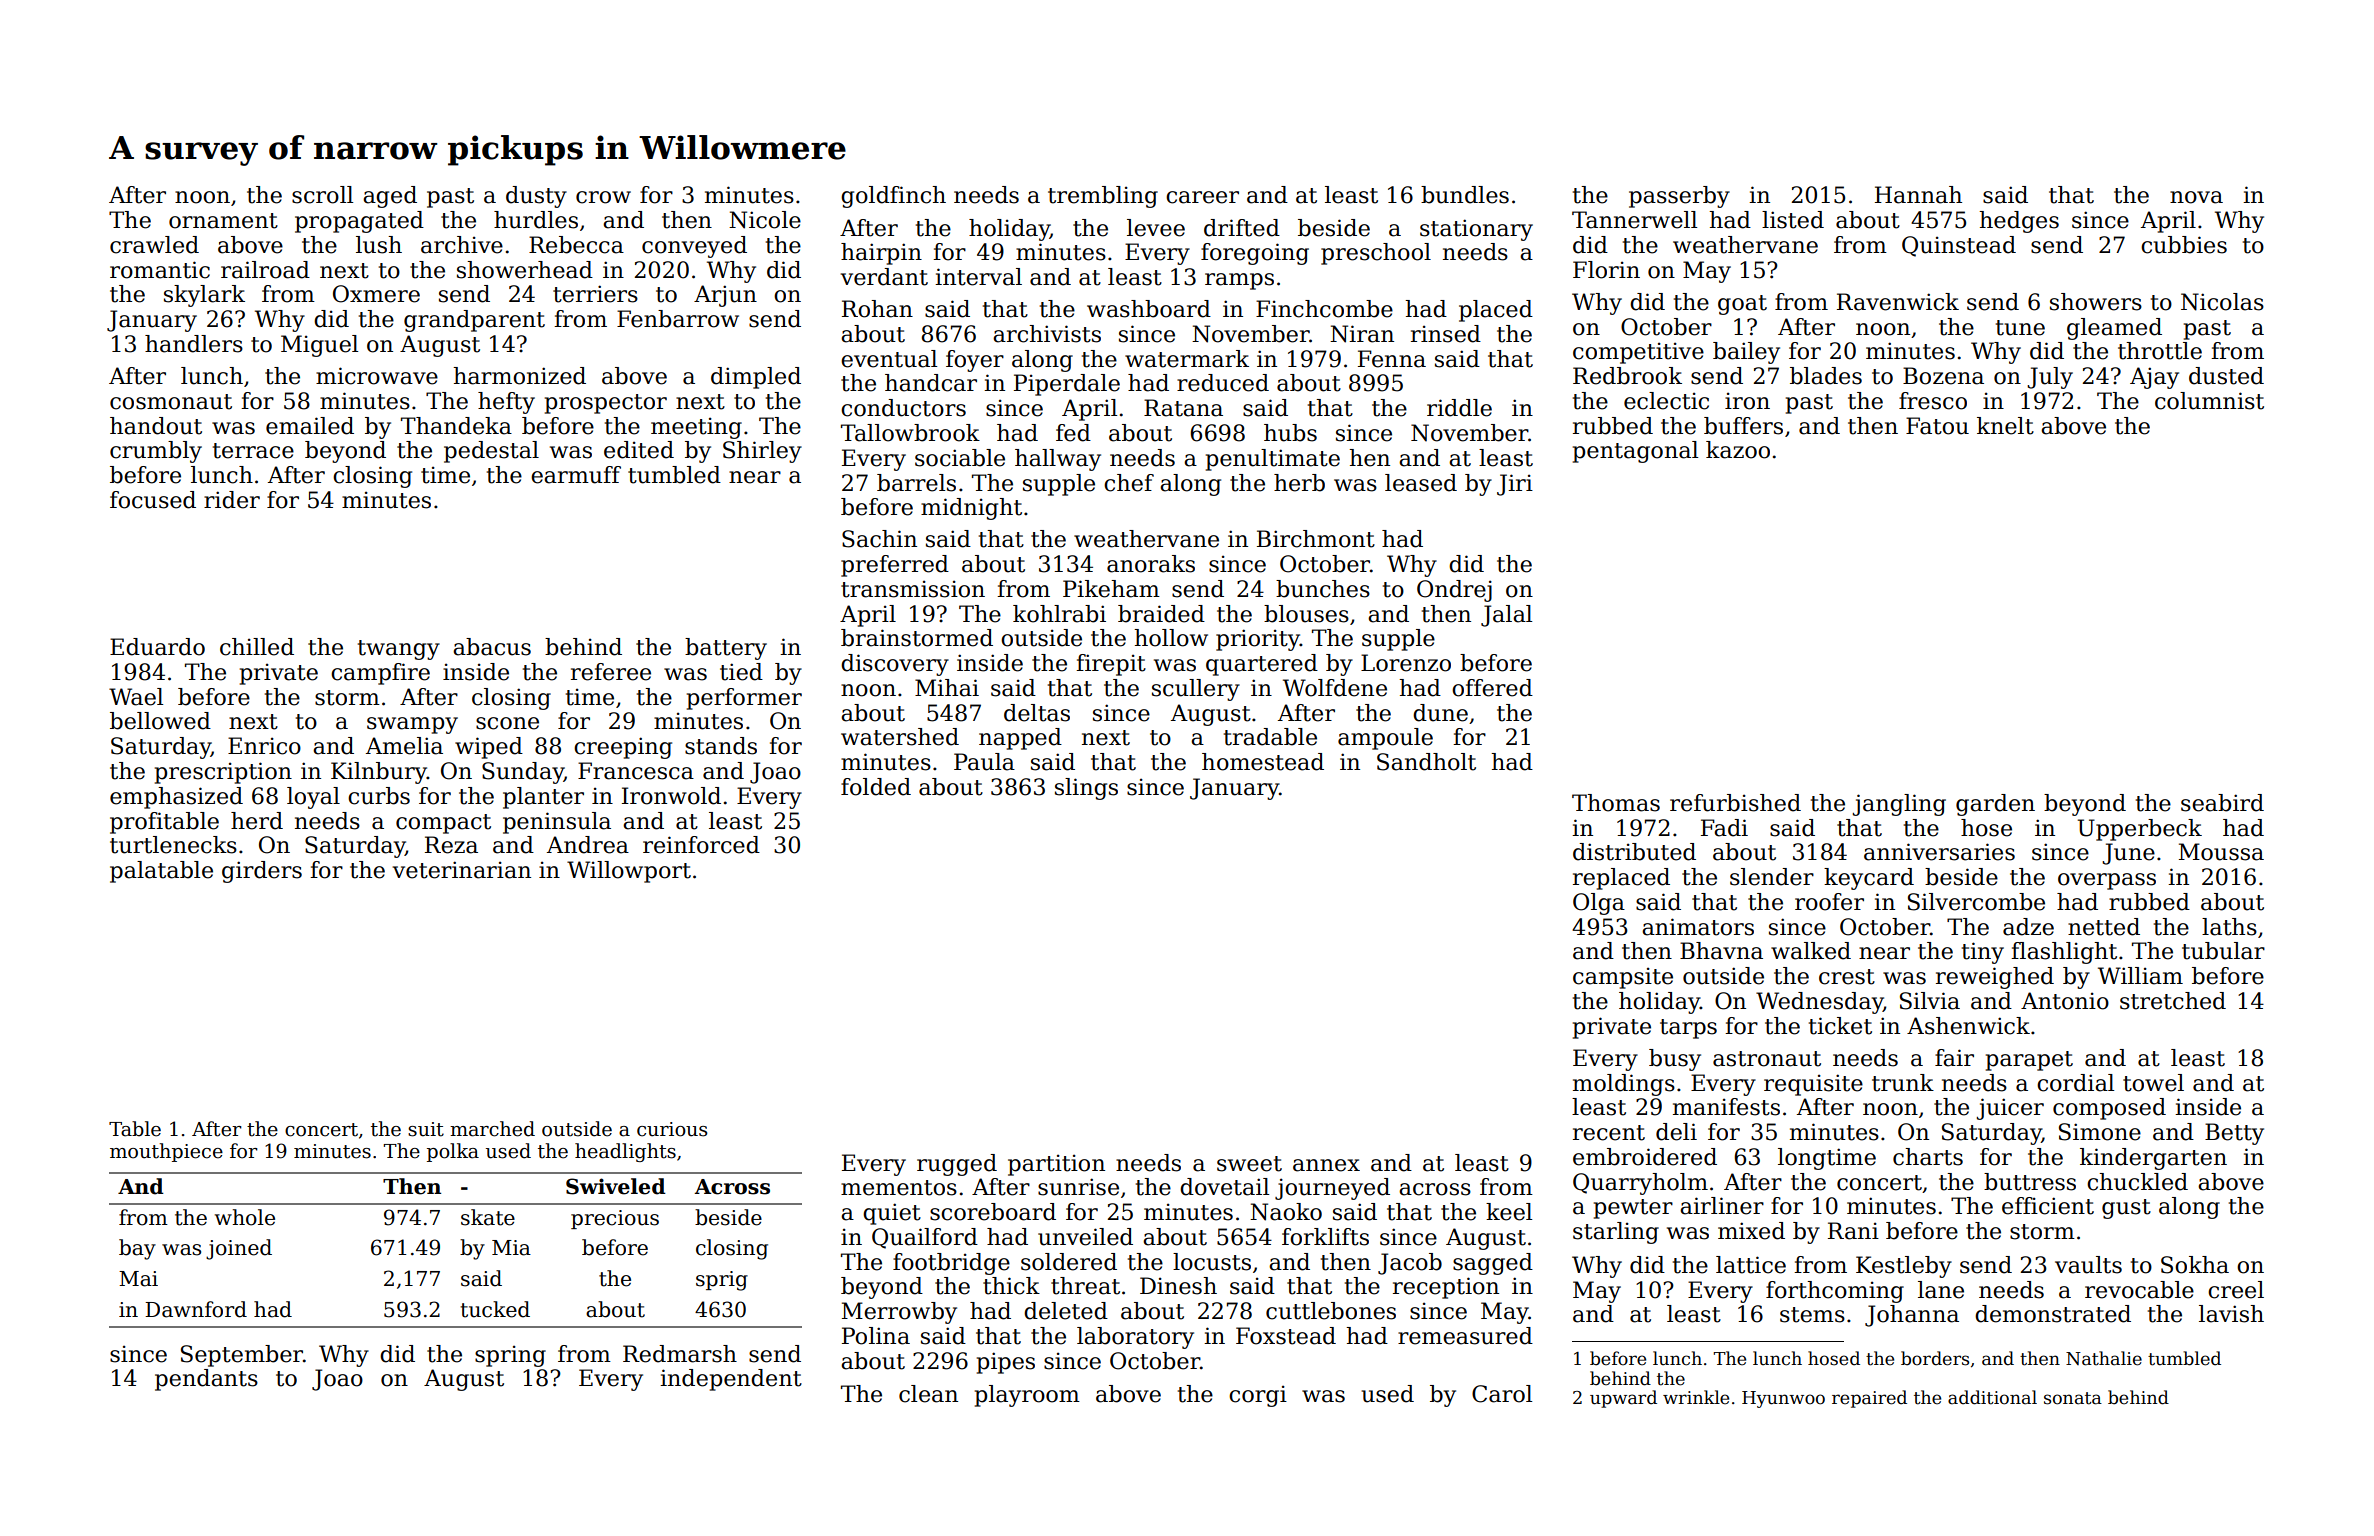 Image resolution: width=2374 pixels, height=1536 pixels. What do you see at coordinates (1476, 230) in the page?
I see `stationary` at bounding box center [1476, 230].
